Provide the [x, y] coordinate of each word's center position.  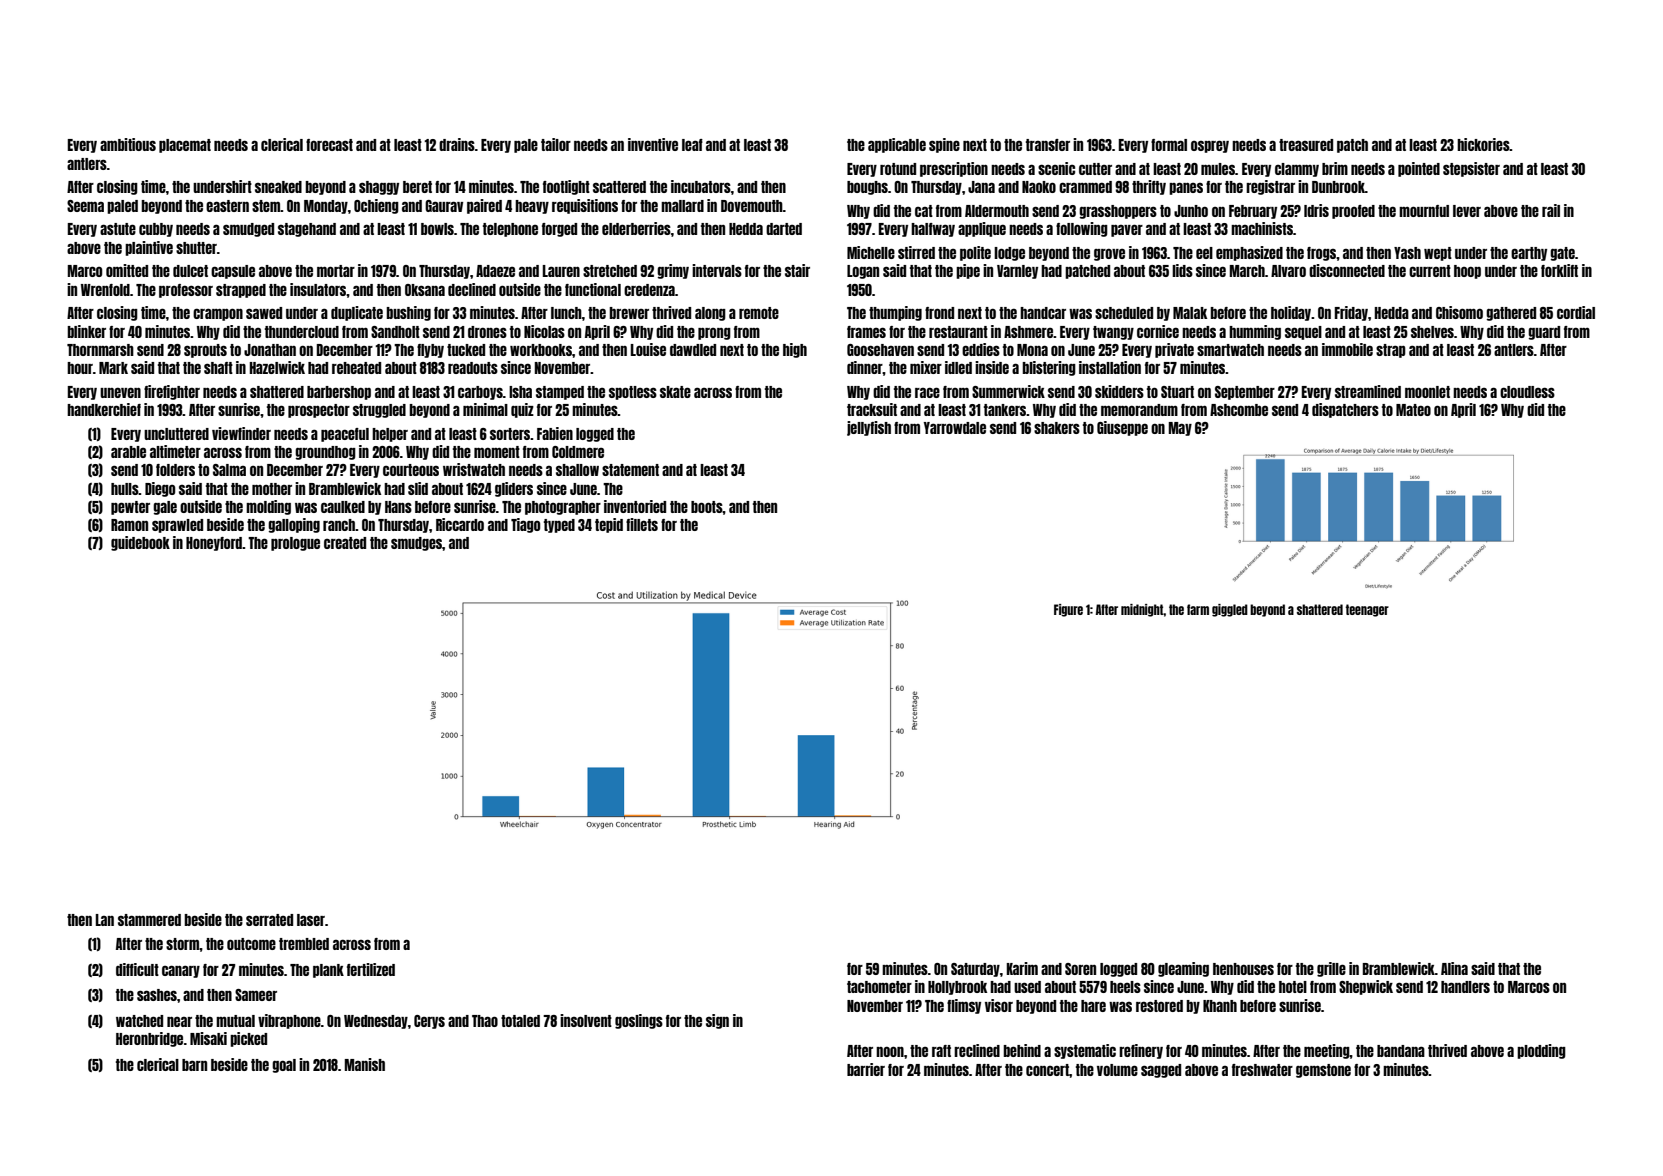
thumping [895, 313]
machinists [1262, 228]
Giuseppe [1122, 428]
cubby [156, 230]
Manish [365, 1064]
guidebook [140, 543]
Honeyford [214, 544]
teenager [1367, 610]
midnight [1142, 610]
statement [630, 470]
